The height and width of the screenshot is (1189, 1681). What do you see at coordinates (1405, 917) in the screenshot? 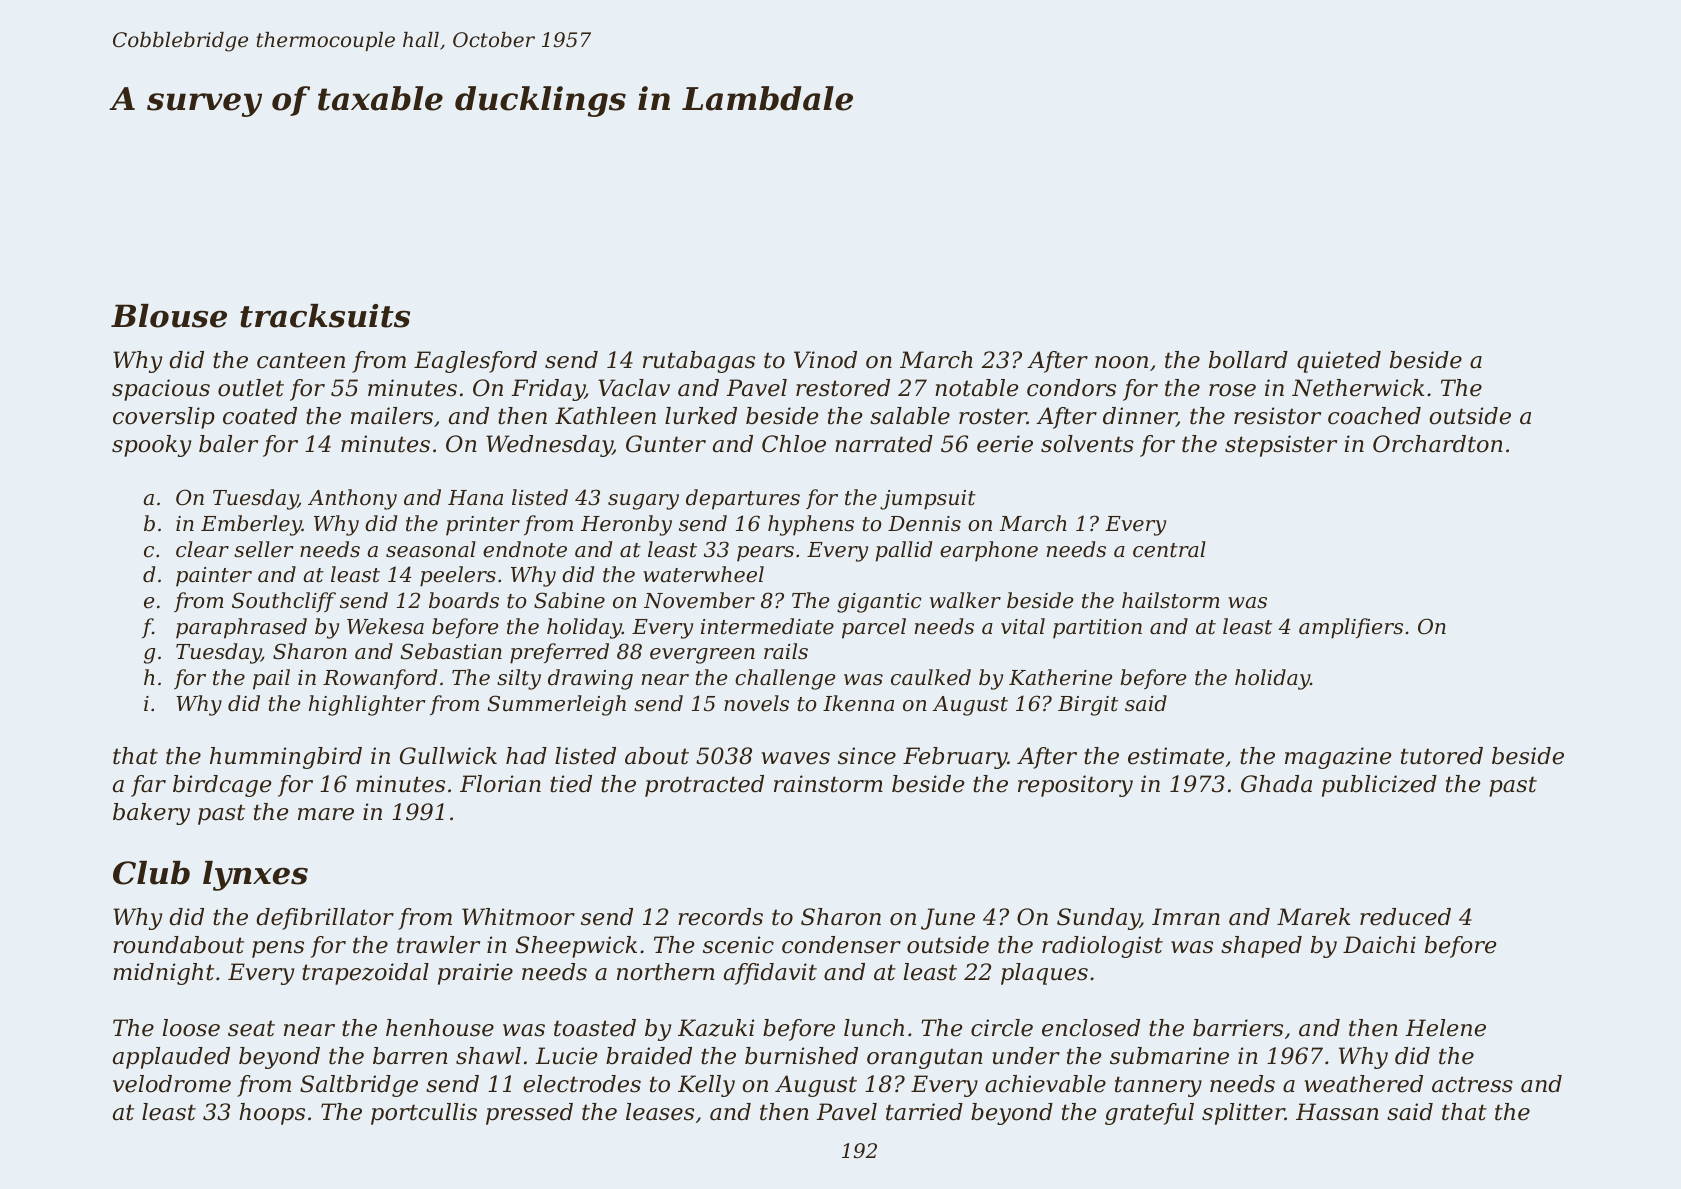
I see `reduced` at bounding box center [1405, 917].
